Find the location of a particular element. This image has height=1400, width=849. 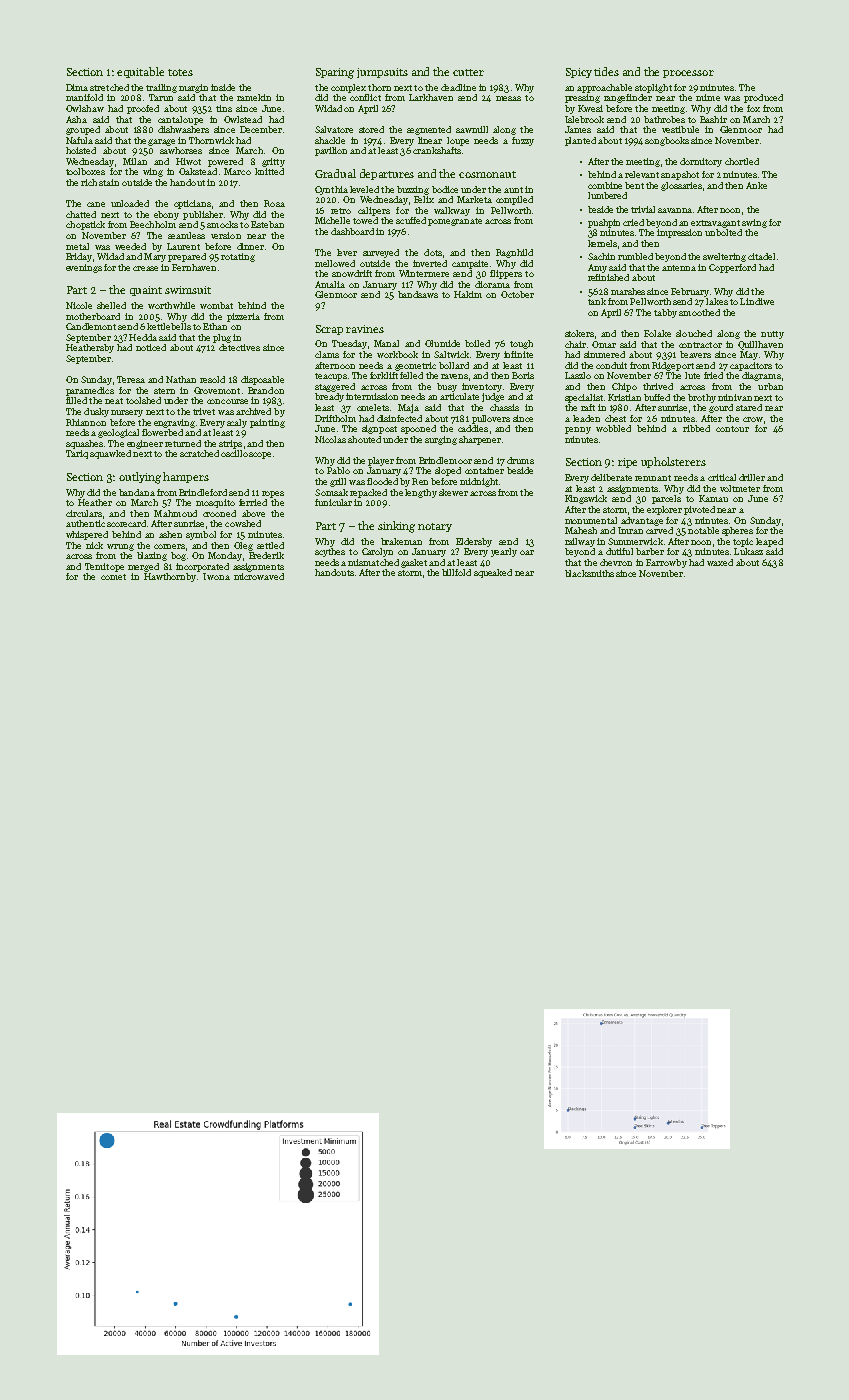

noticed is located at coordinates (151, 347).
